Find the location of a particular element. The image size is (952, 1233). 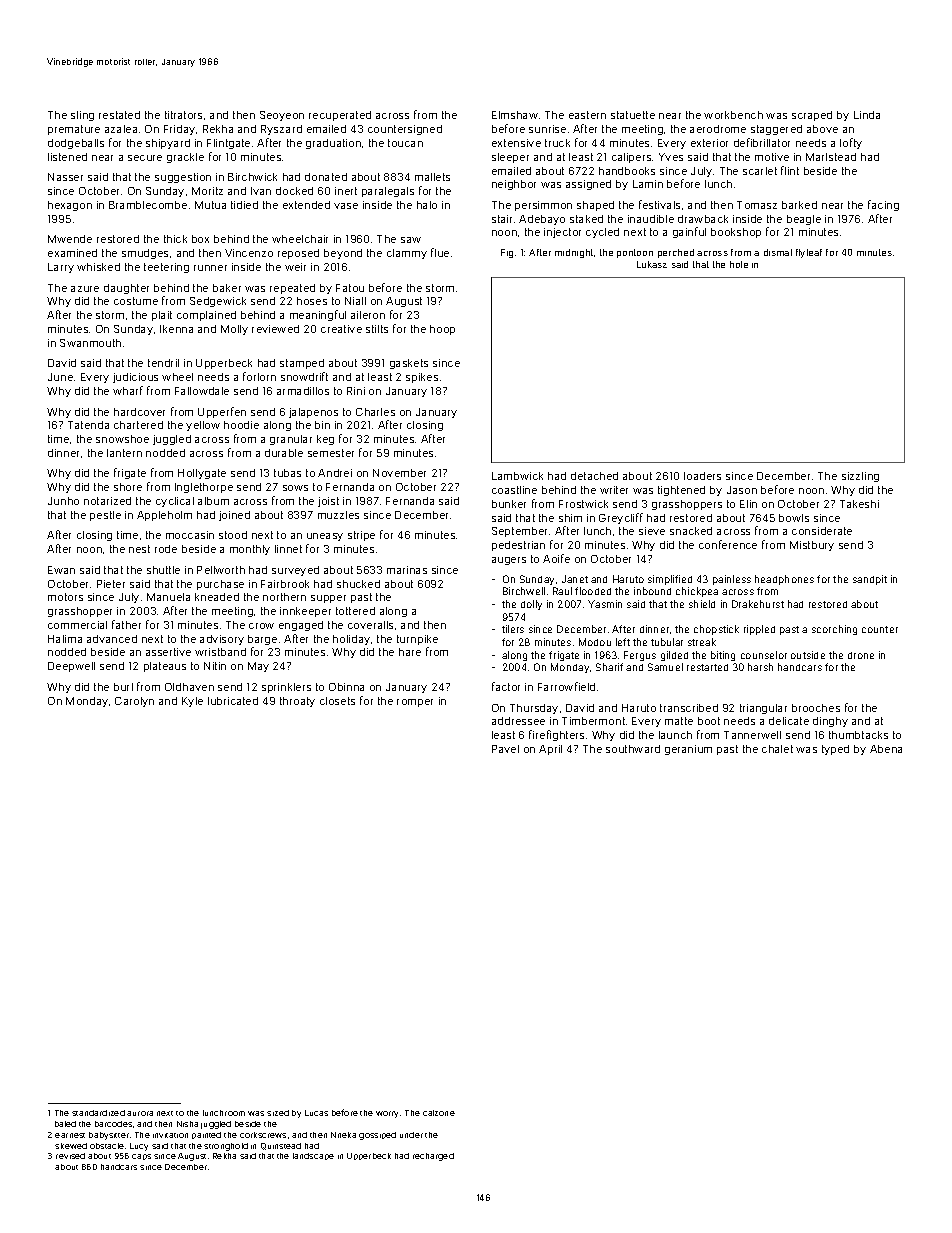

Elmshaw is located at coordinates (515, 115).
